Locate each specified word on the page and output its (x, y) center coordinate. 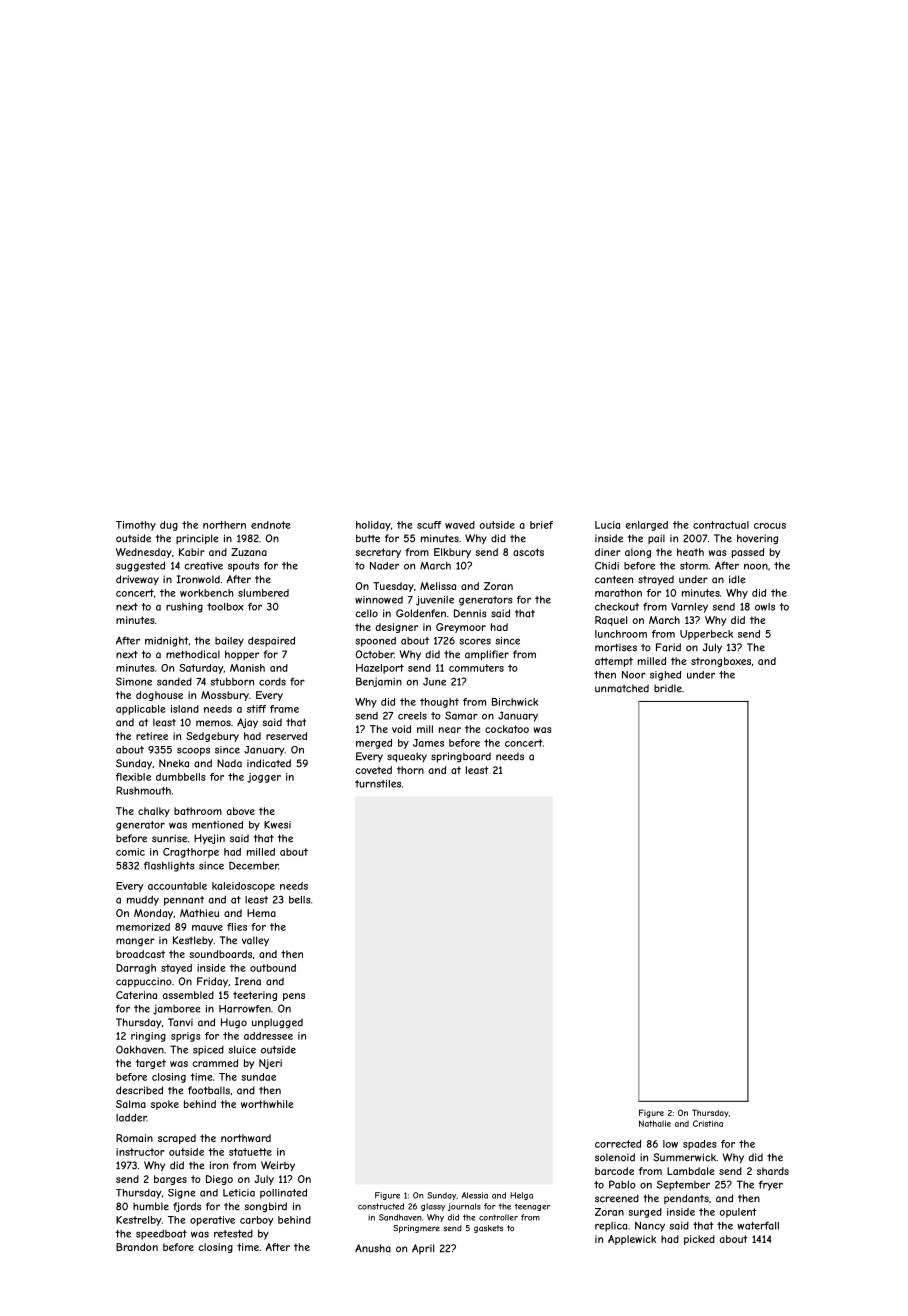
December (253, 865)
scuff (429, 525)
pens (294, 997)
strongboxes (721, 662)
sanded (174, 682)
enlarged (647, 526)
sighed (665, 676)
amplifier (487, 655)
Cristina (708, 1123)
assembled (188, 995)
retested (233, 1234)
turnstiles (378, 784)
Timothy (136, 526)
